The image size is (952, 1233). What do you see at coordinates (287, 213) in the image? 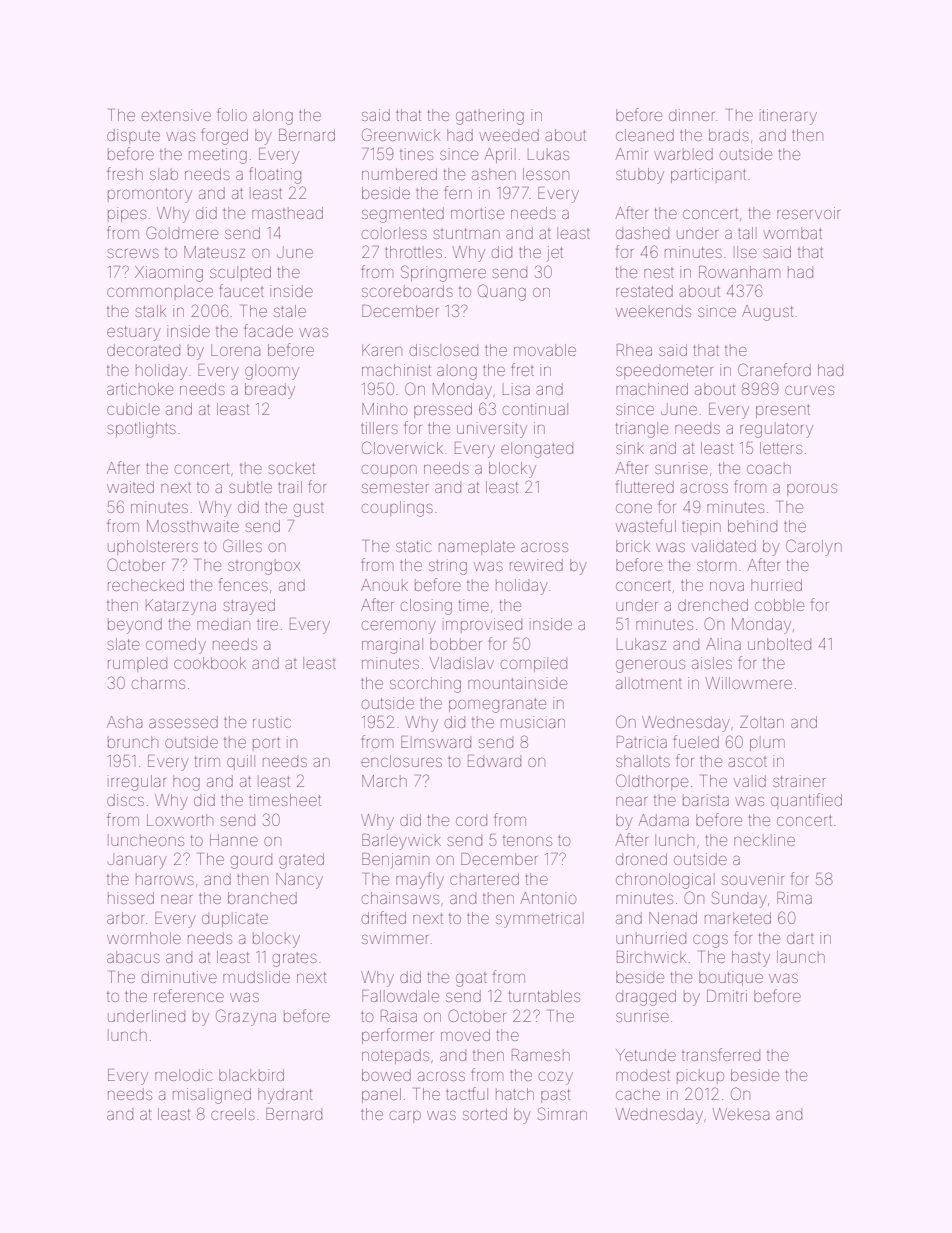
I see `masthead` at bounding box center [287, 213].
